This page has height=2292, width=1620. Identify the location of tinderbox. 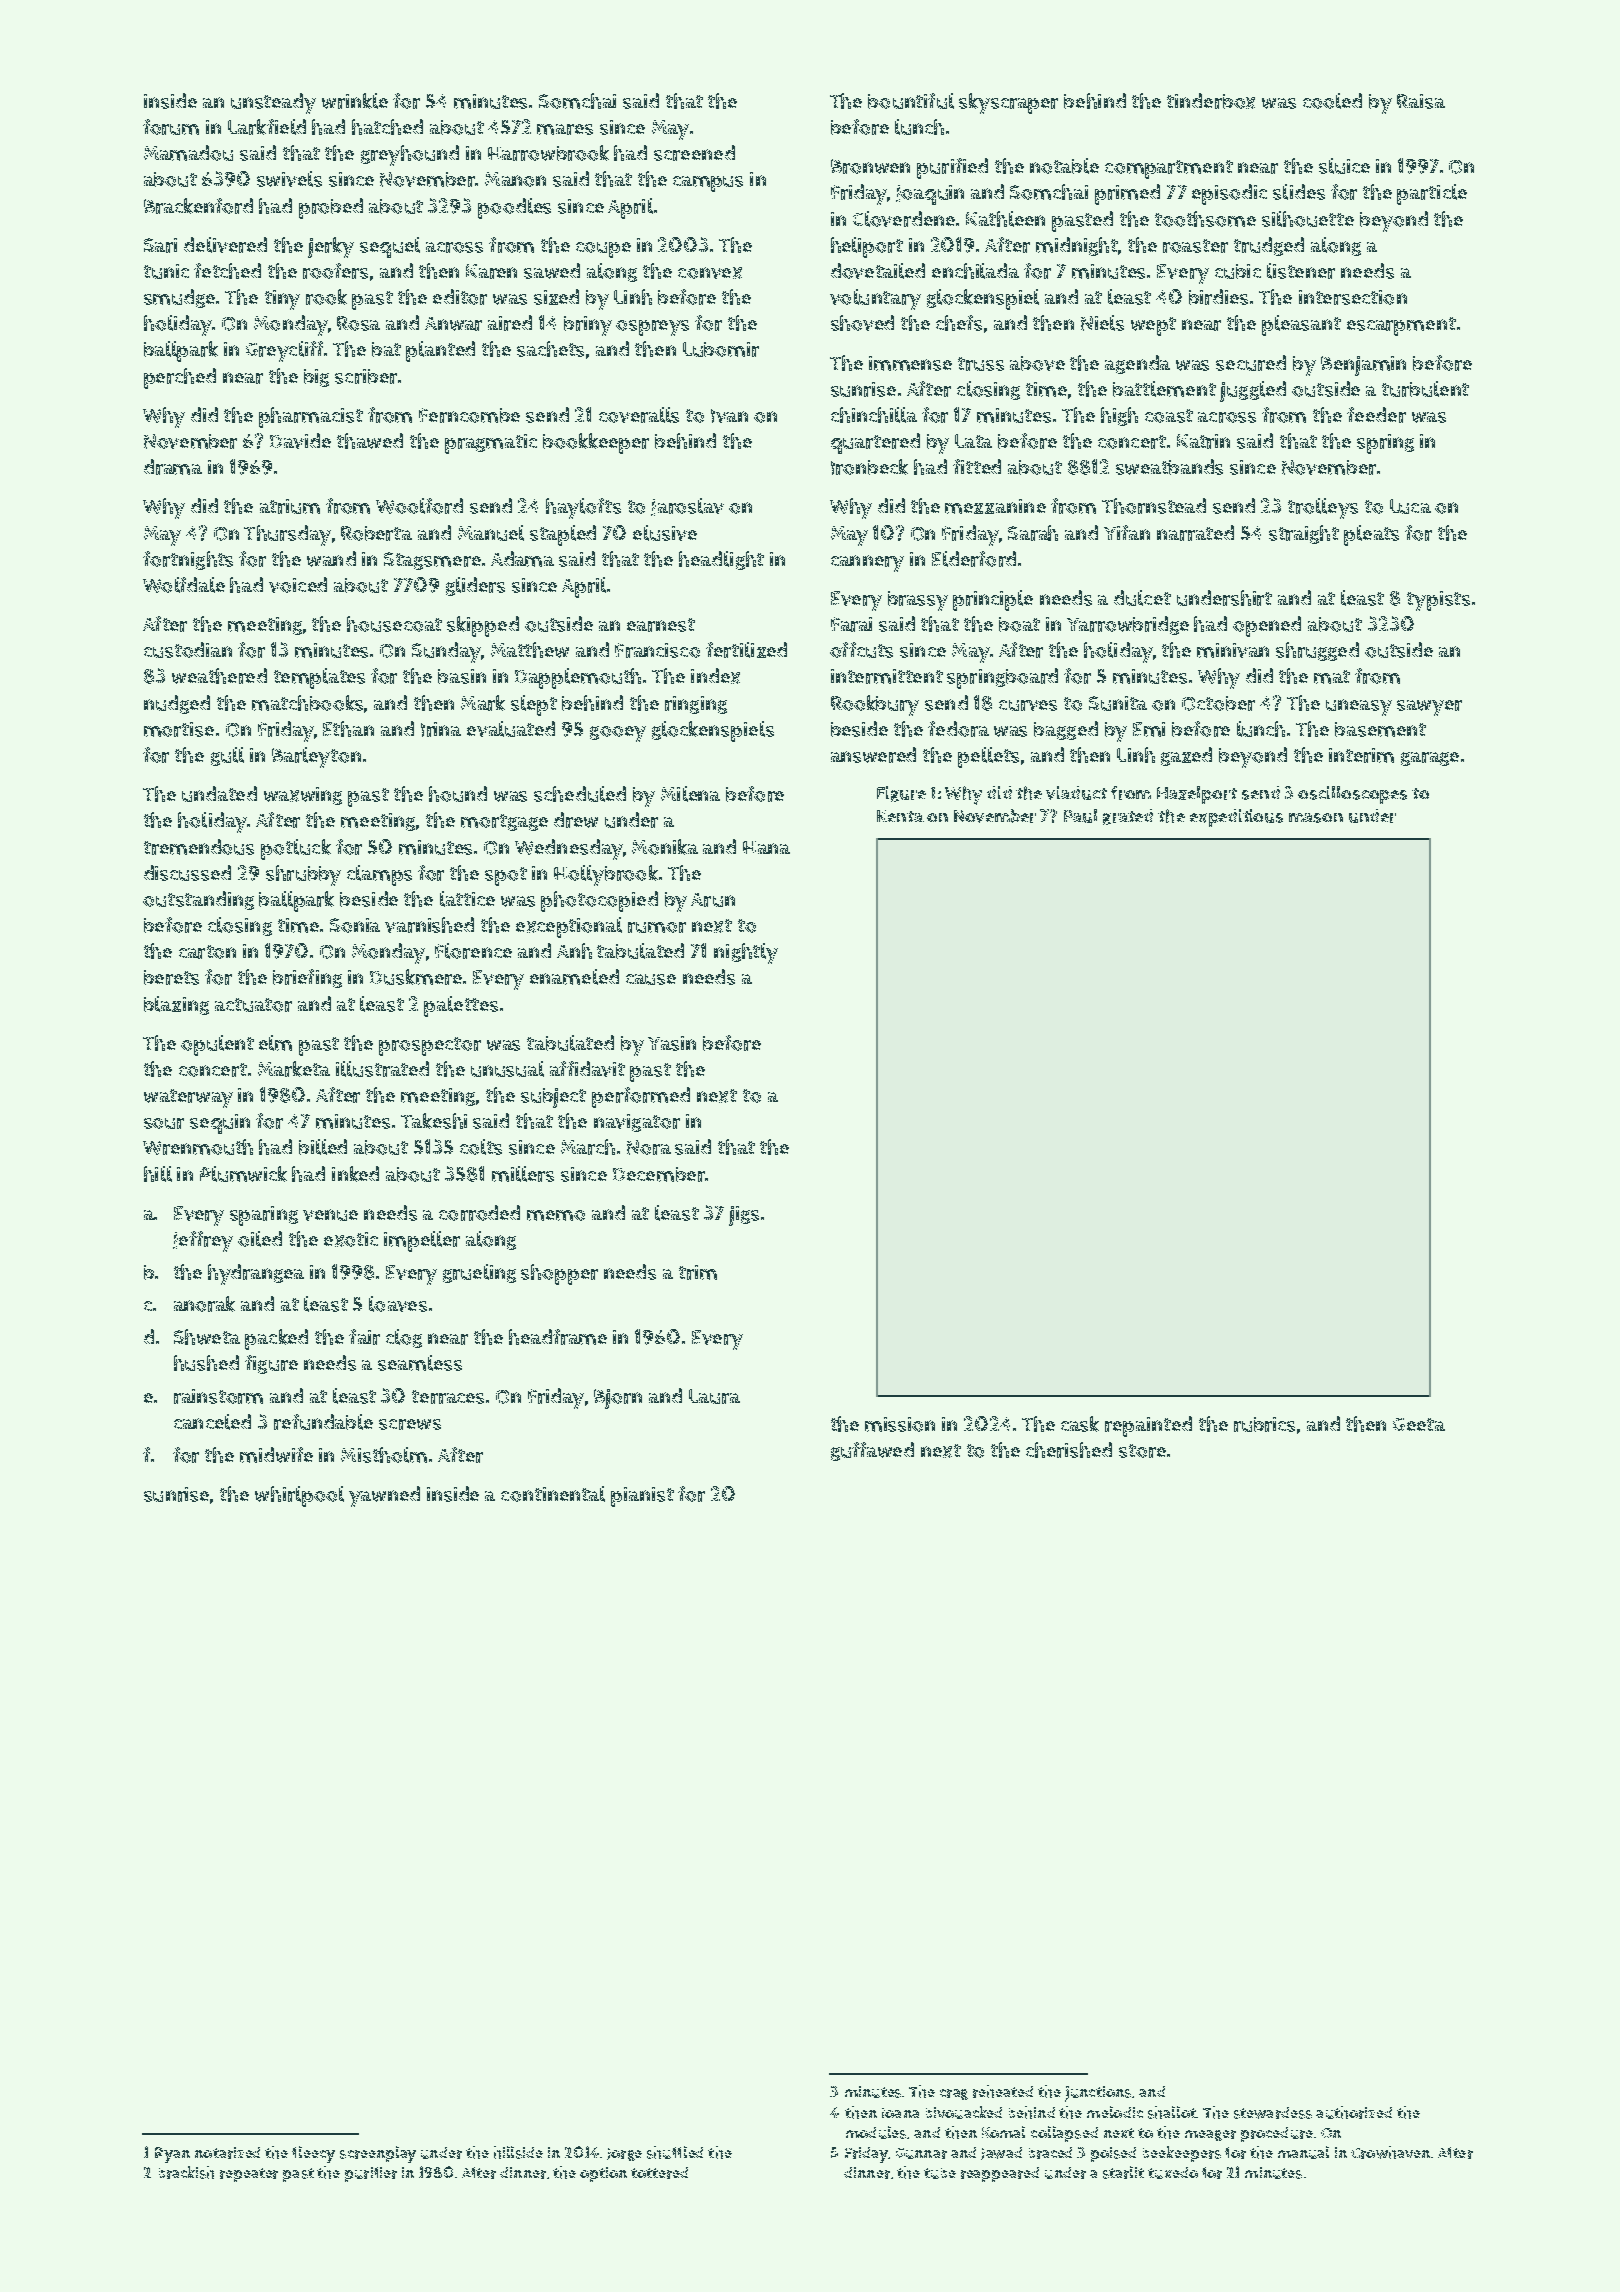
(1211, 101).
